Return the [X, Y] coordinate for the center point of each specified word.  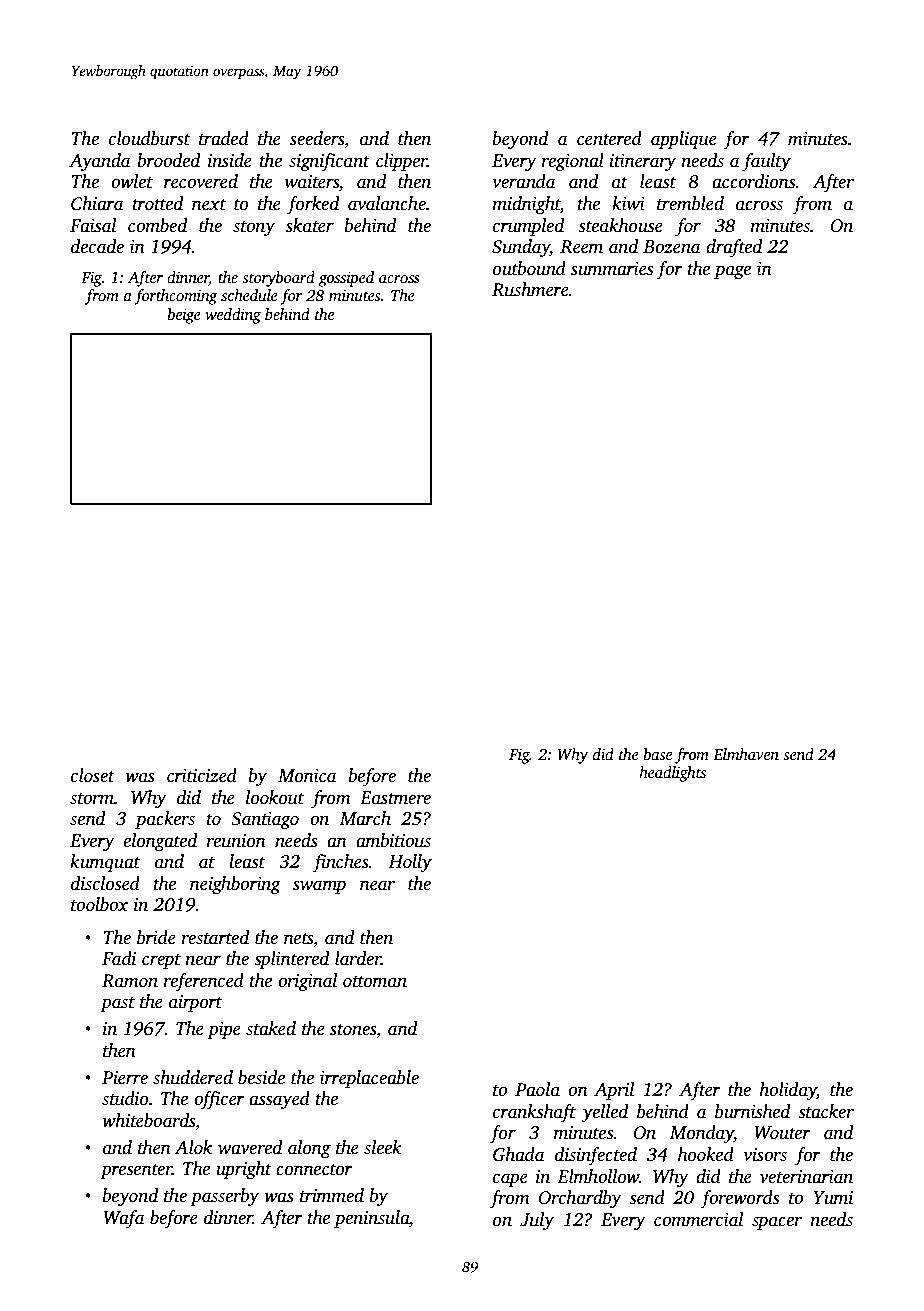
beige [184, 316]
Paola [537, 1089]
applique [684, 140]
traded [224, 138]
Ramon [130, 981]
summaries [612, 269]
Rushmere [530, 289]
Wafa [124, 1219]
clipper [401, 162]
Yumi [833, 1198]
